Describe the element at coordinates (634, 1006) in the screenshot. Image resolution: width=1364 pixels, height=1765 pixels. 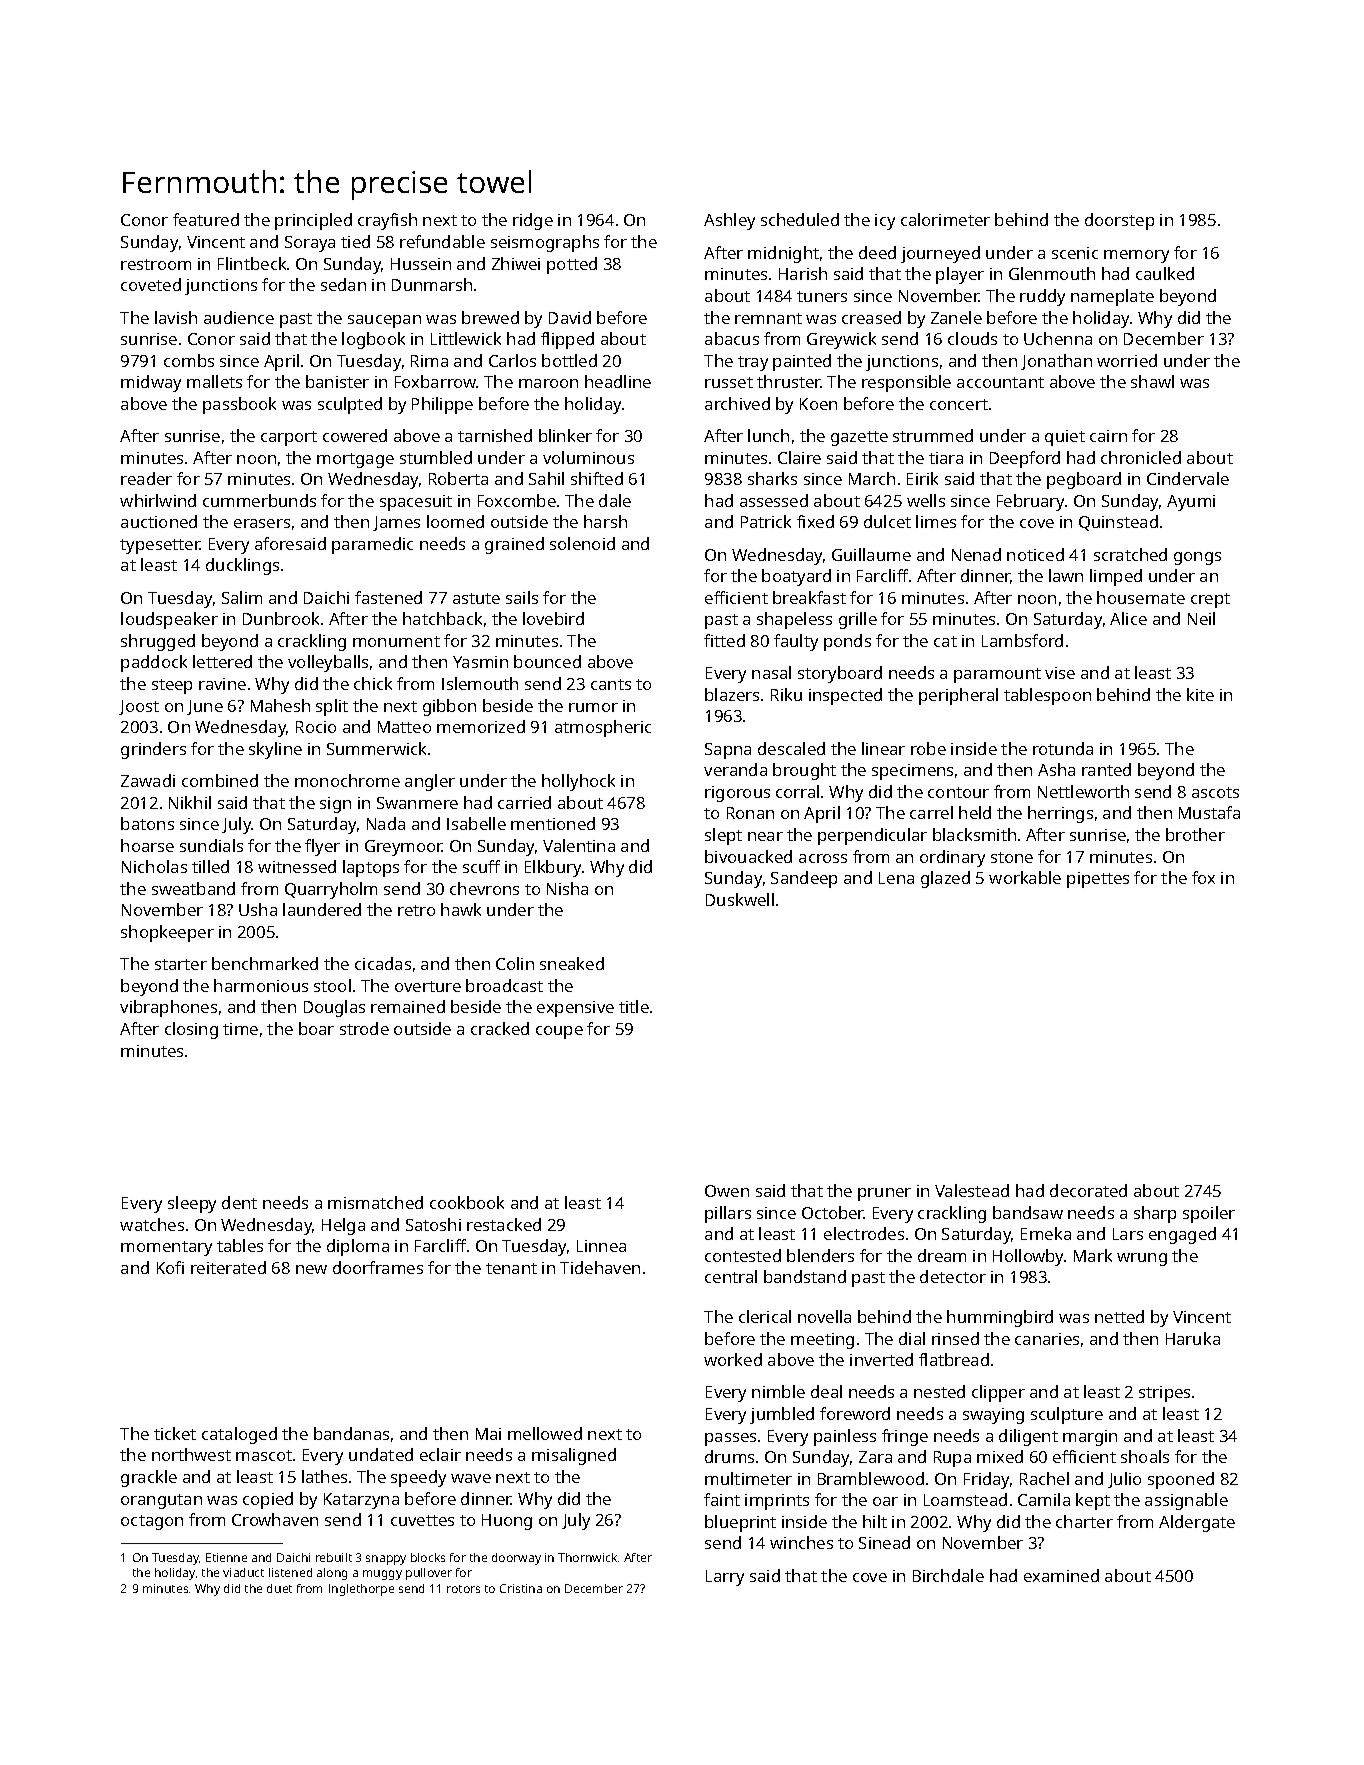
I see `title` at that location.
